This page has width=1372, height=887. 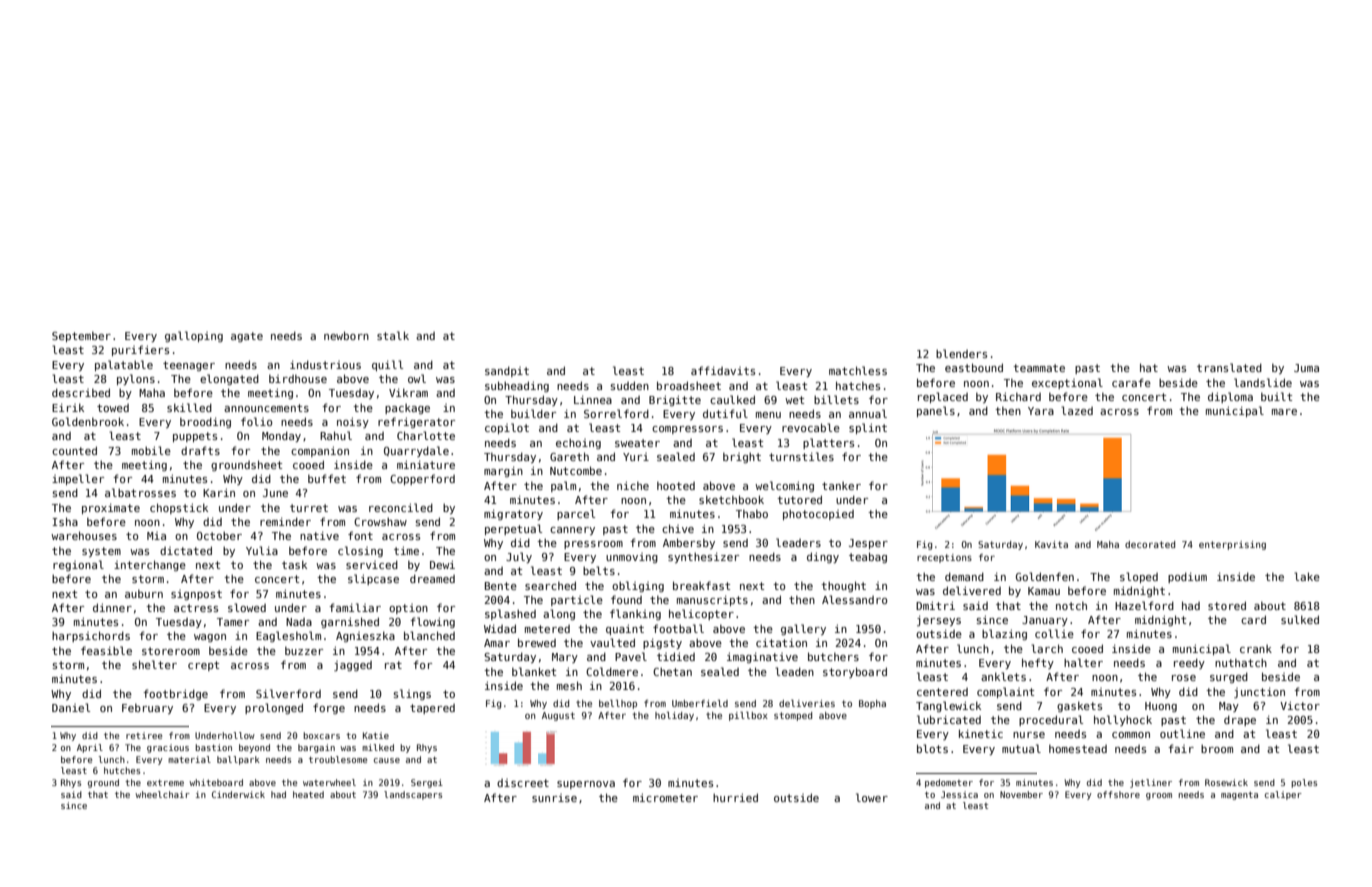 I want to click on Pavel, so click(x=631, y=656).
